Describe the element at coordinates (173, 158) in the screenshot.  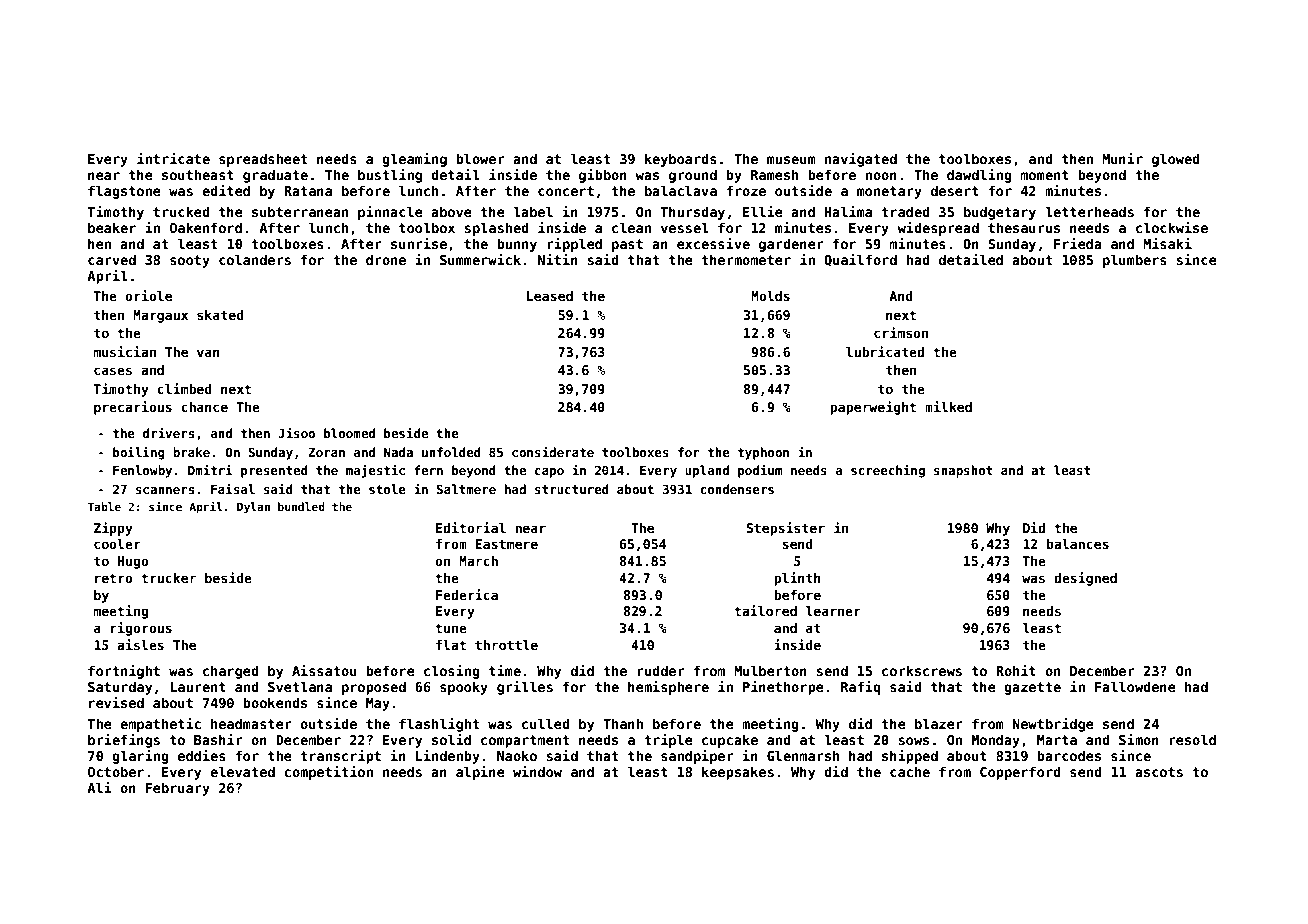
I see `intricate` at that location.
